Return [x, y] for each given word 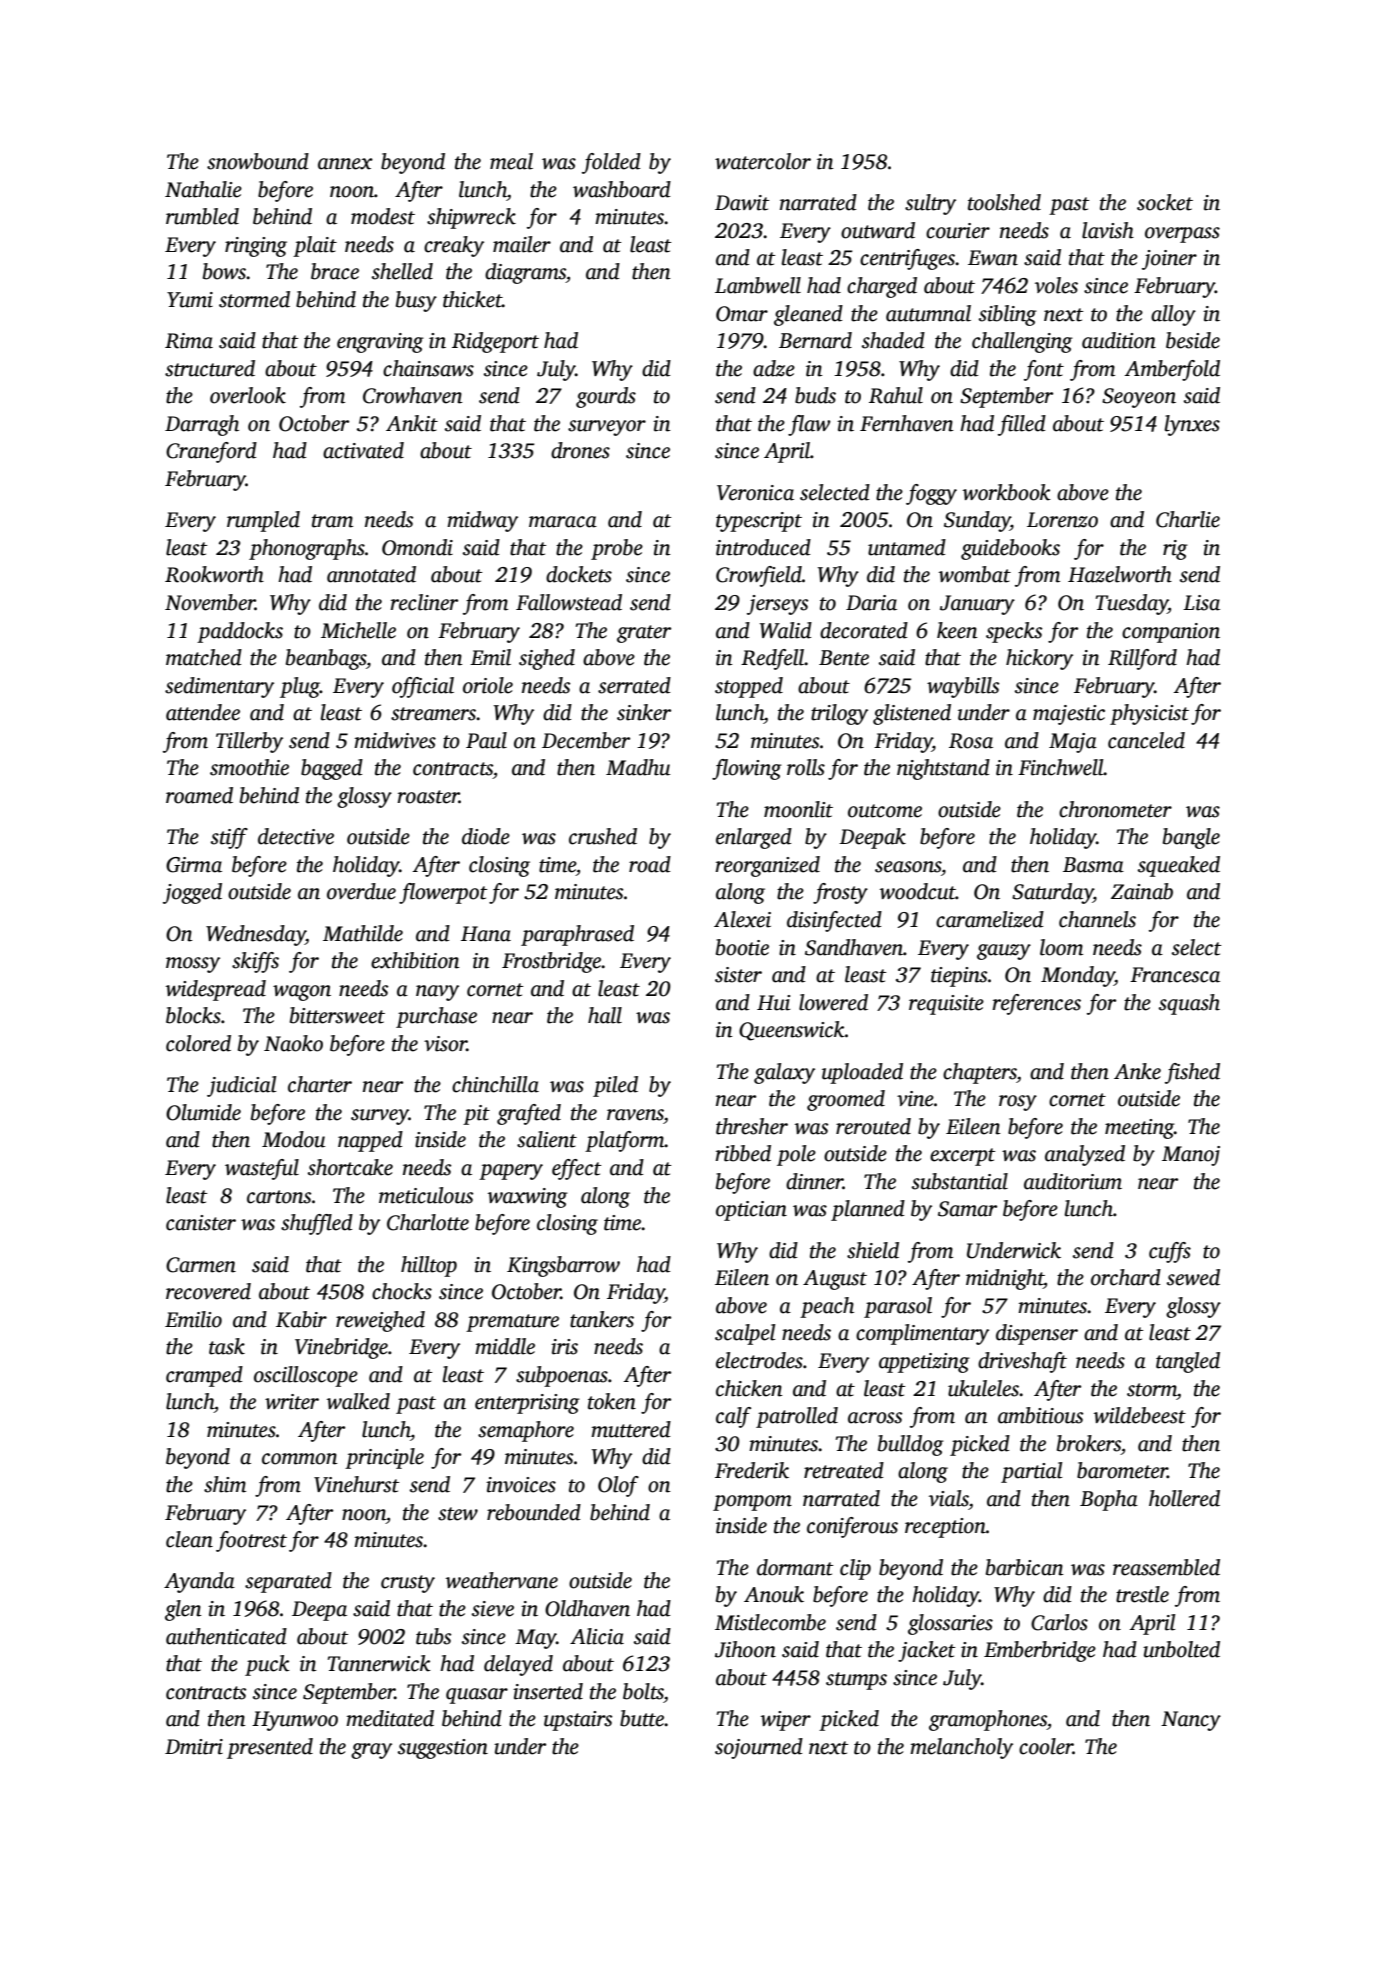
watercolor [763, 161]
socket [1165, 202]
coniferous [852, 1527]
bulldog [911, 1445]
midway [482, 521]
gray [371, 1751]
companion [1171, 633]
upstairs [578, 1721]
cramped [204, 1376]
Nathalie [203, 189]
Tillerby [249, 742]
